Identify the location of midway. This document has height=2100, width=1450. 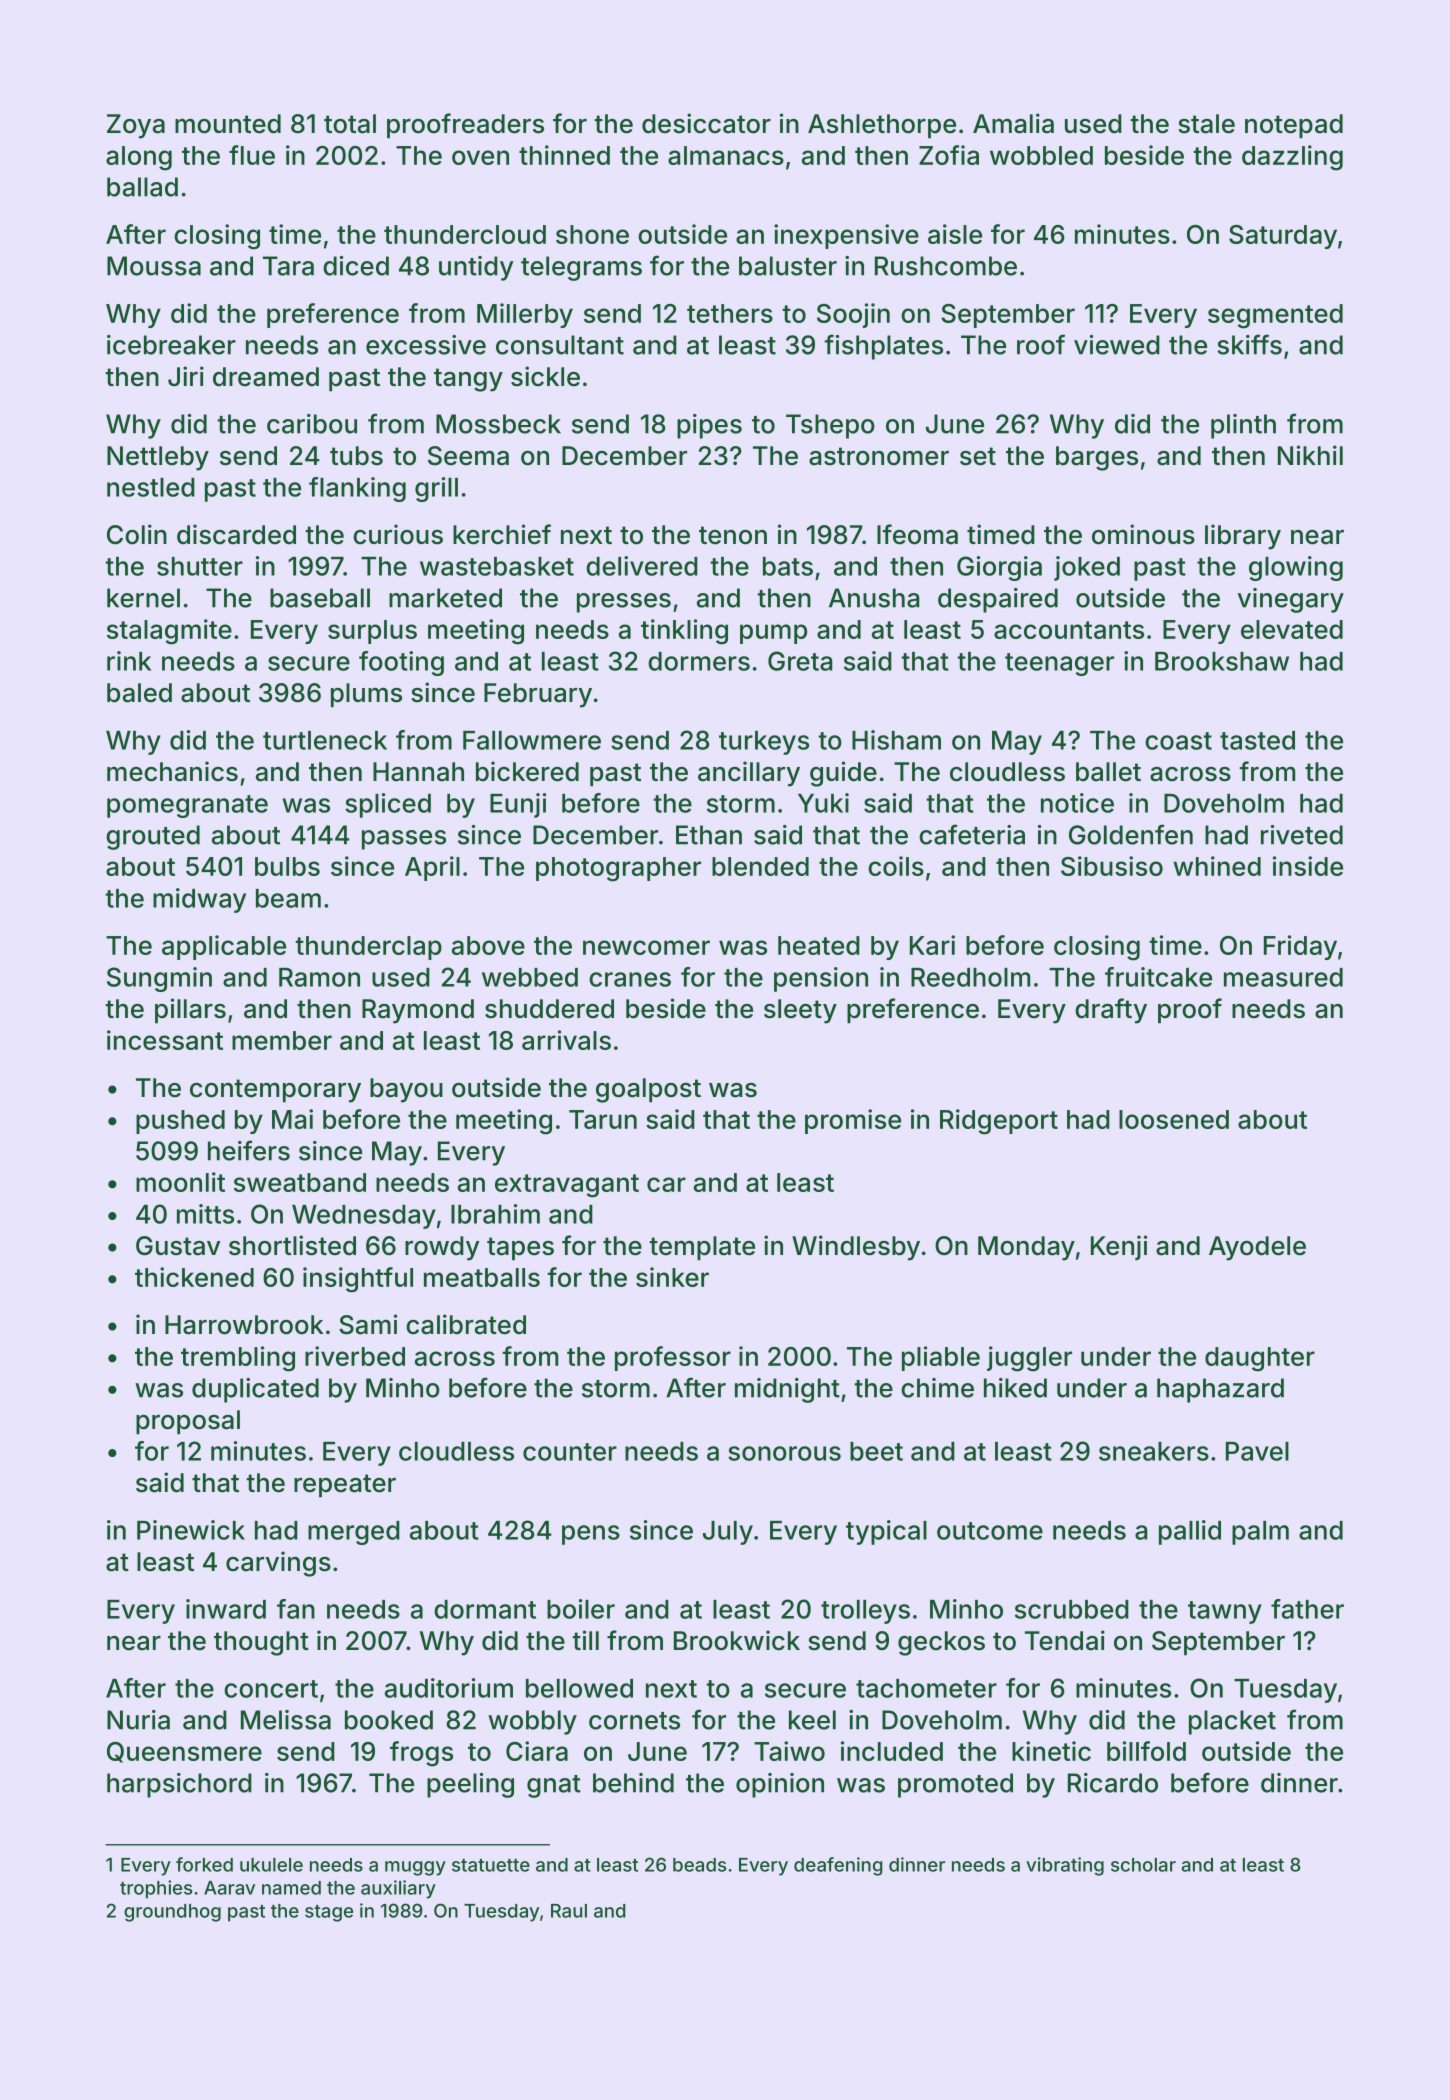
(199, 900).
